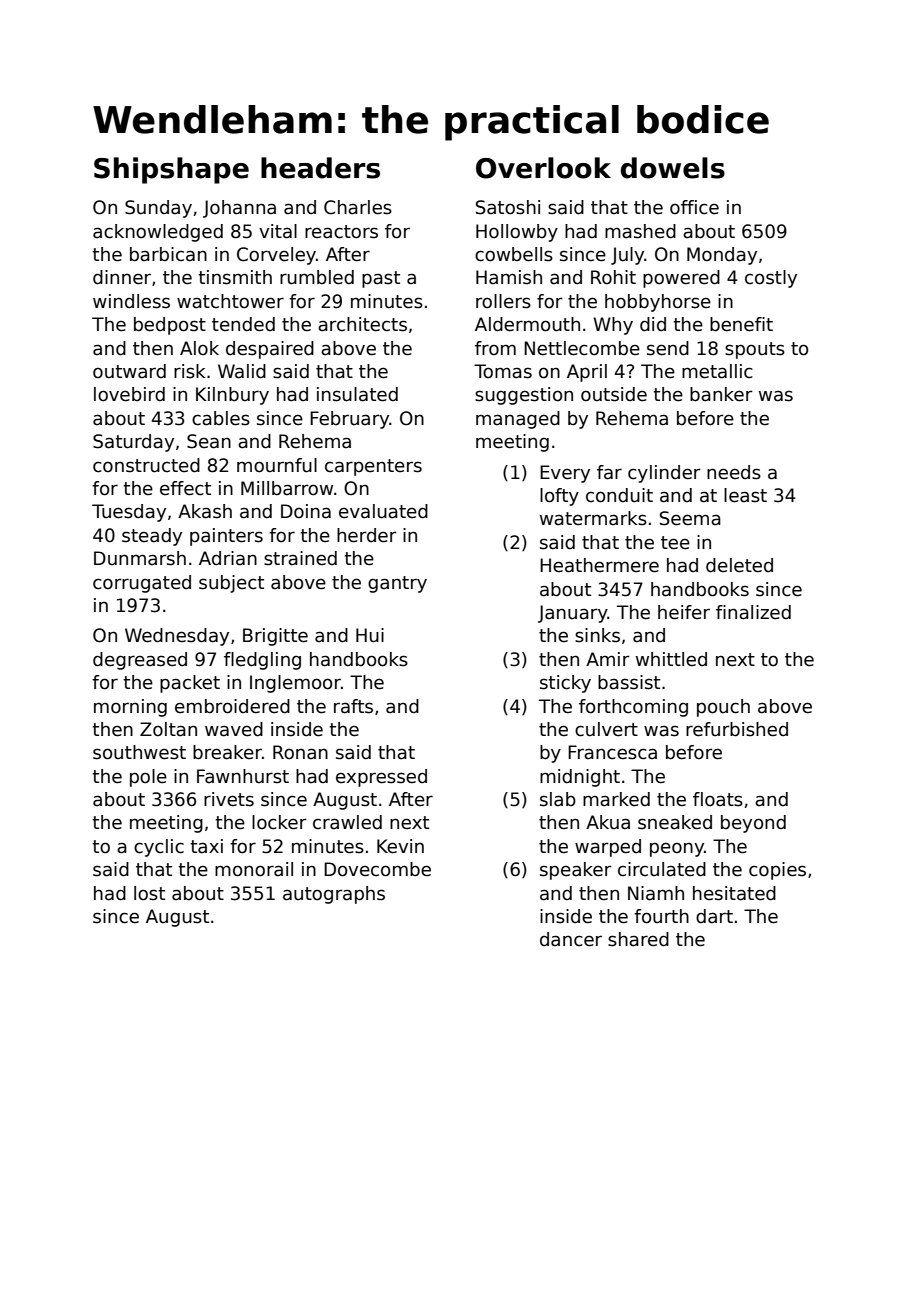 The width and height of the image is (908, 1316). What do you see at coordinates (543, 168) in the image?
I see `Overlook` at bounding box center [543, 168].
